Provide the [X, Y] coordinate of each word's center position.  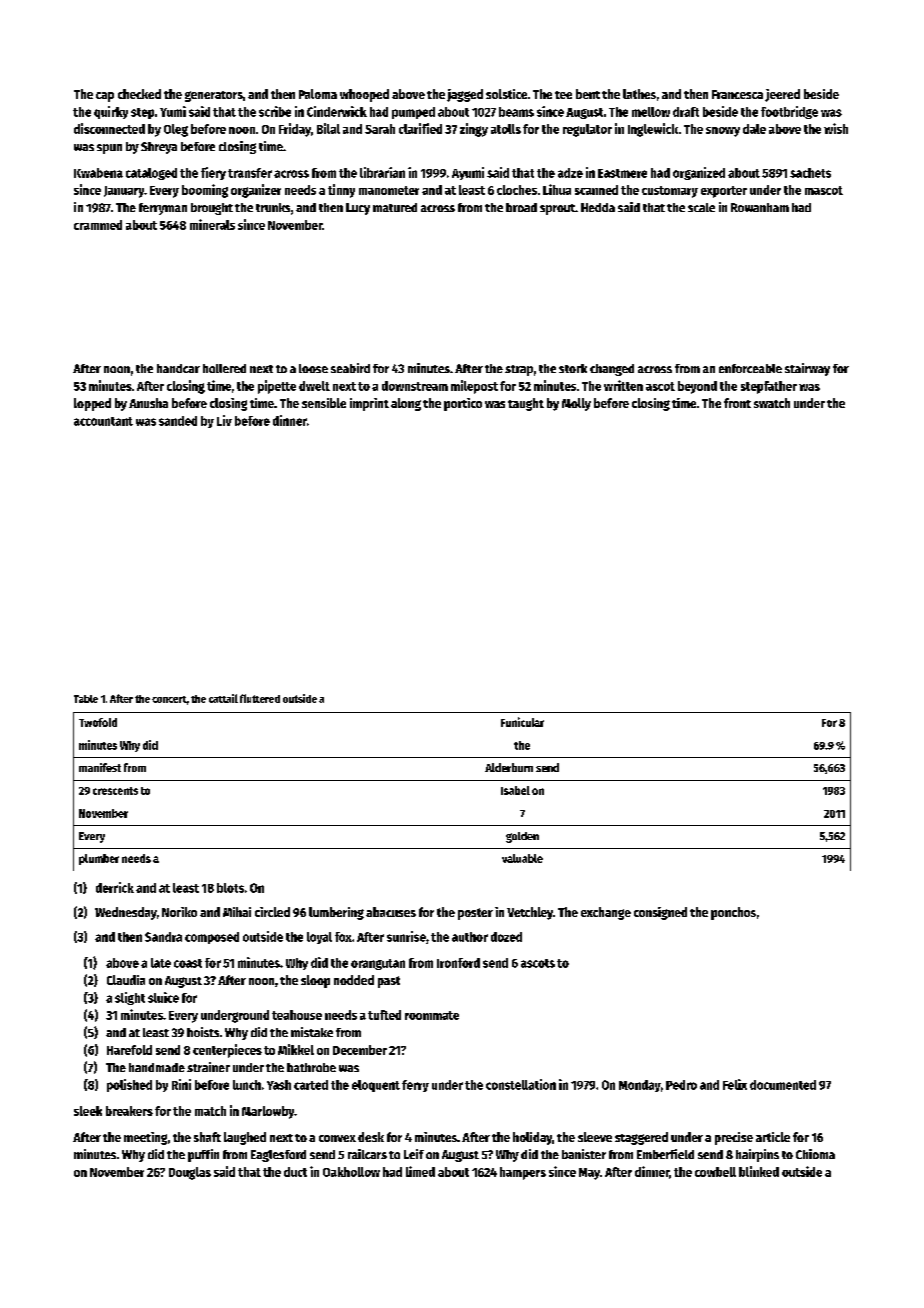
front [737, 403]
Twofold [98, 722]
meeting [145, 1138]
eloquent [376, 1086]
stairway [807, 369]
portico [463, 404]
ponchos [733, 913]
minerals [212, 224]
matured [395, 207]
